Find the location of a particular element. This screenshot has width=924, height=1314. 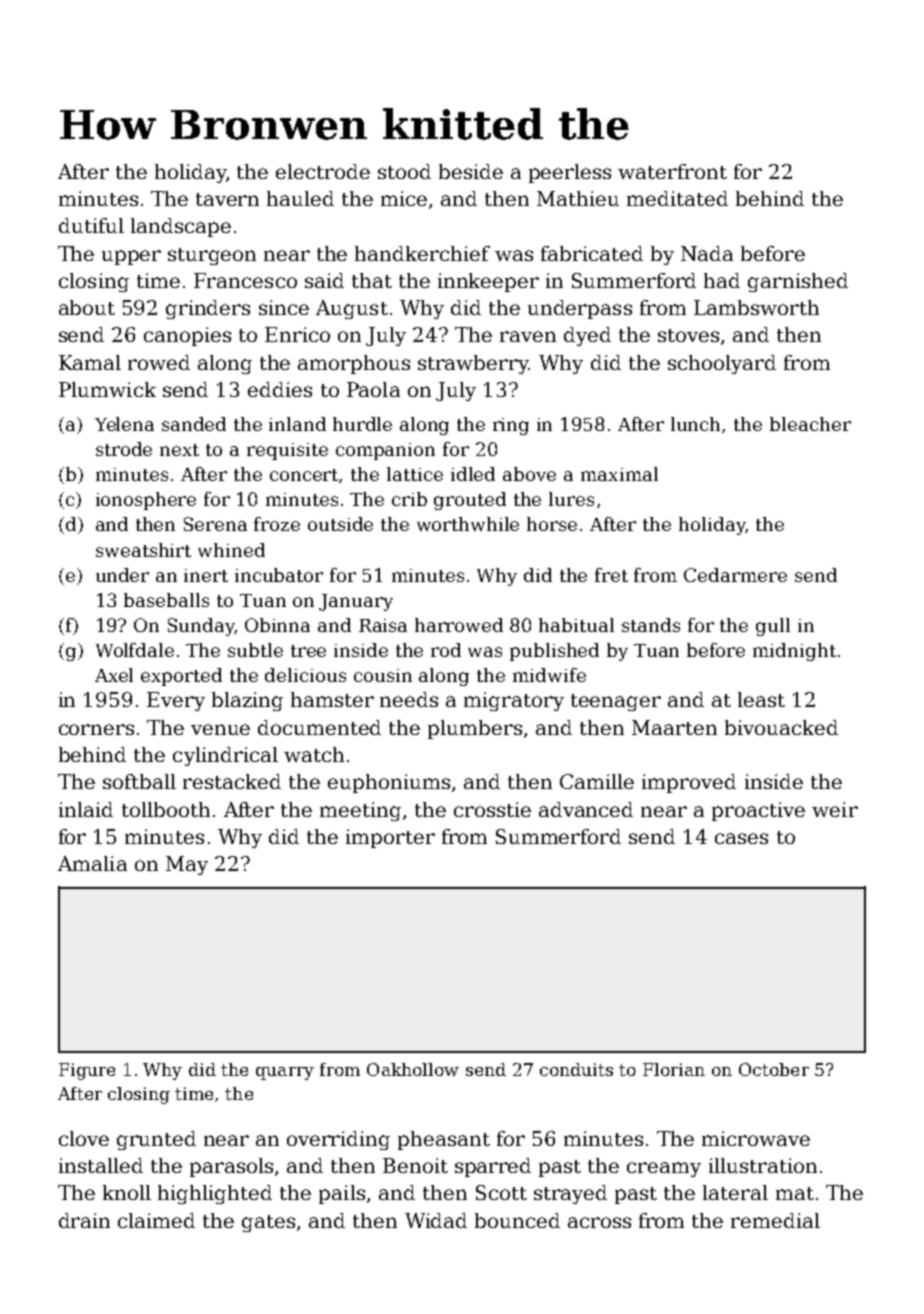

strode is located at coordinates (124, 449).
